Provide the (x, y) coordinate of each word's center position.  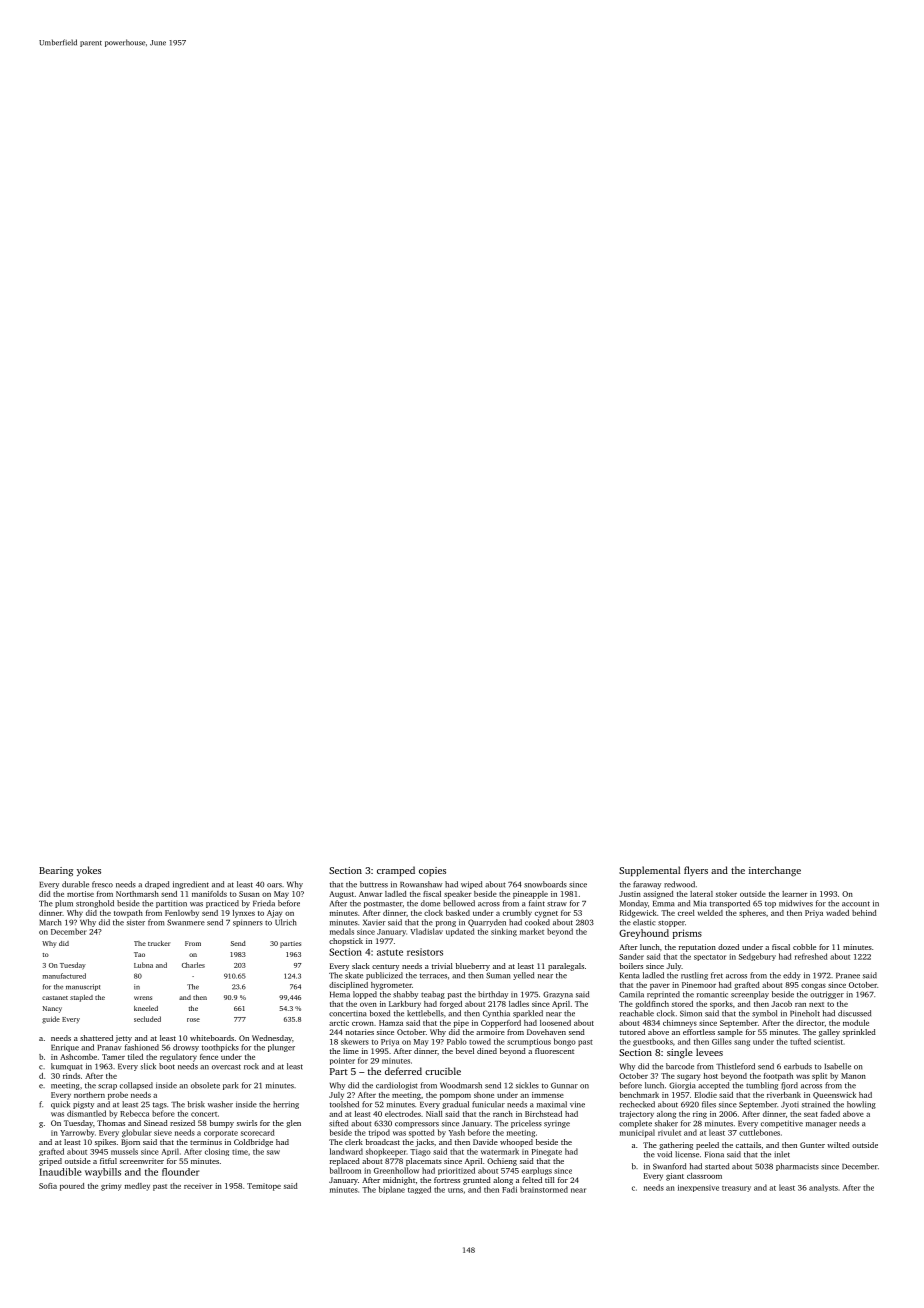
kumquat (67, 1067)
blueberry (473, 967)
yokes (89, 871)
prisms (687, 934)
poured (72, 1187)
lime (351, 1051)
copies (432, 871)
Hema (340, 995)
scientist (828, 1042)
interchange (775, 871)
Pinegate (547, 1153)
